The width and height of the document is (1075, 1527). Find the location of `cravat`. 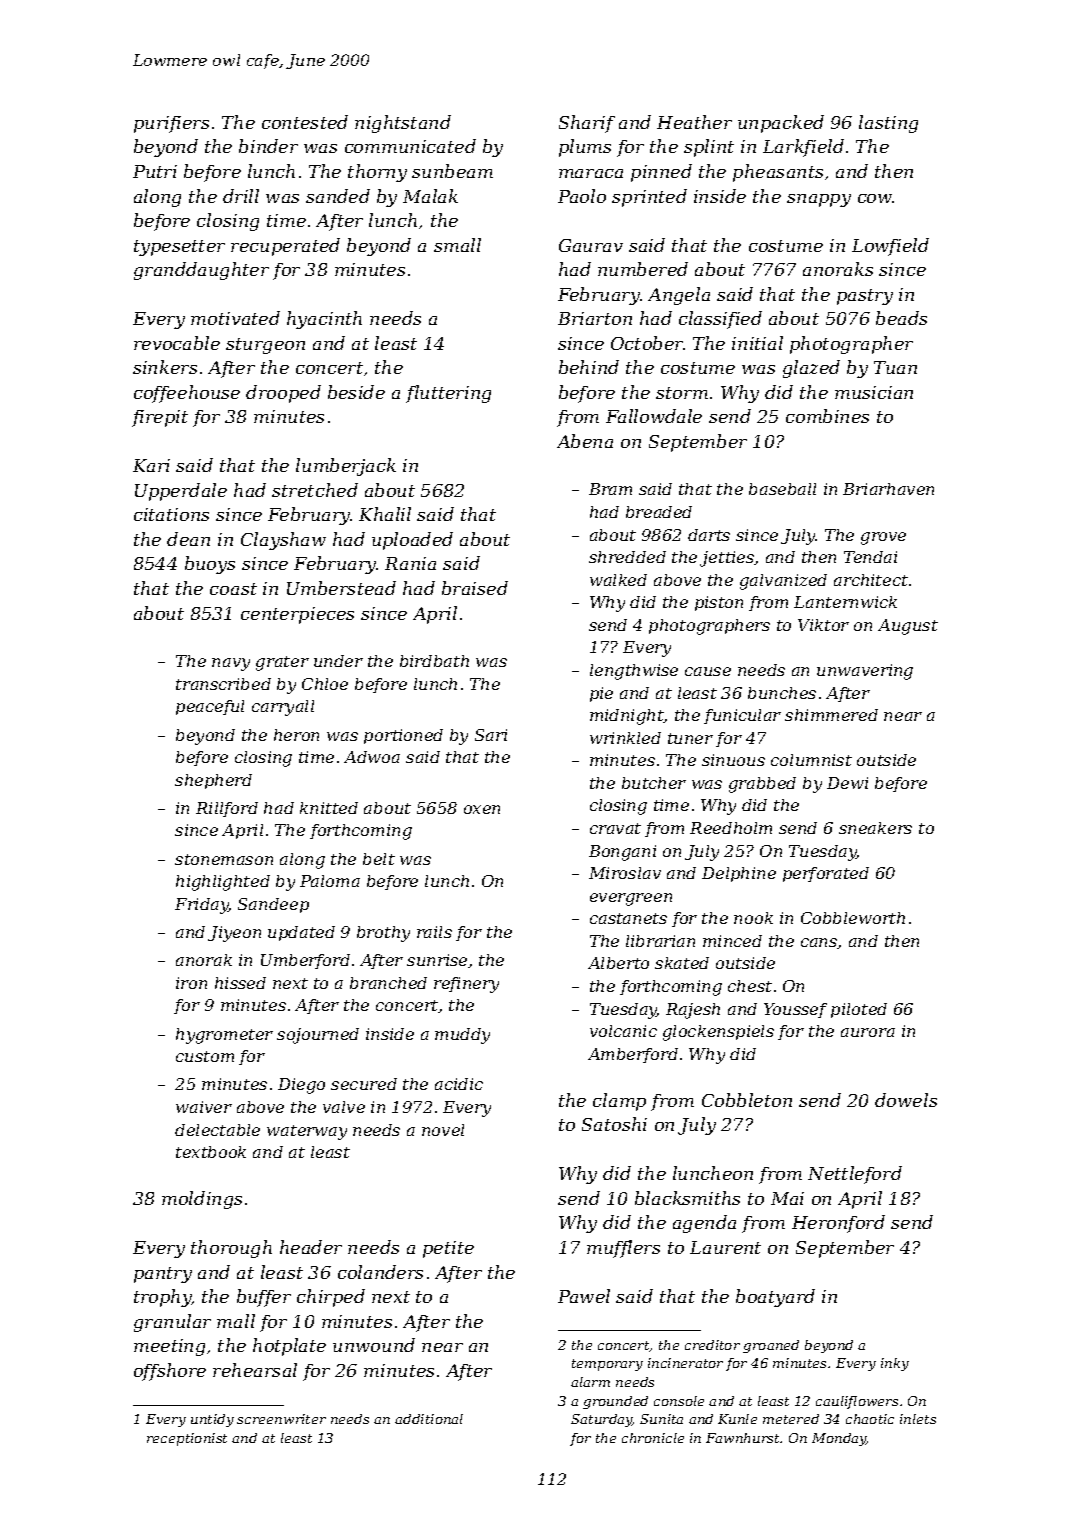

cravat is located at coordinates (615, 828).
